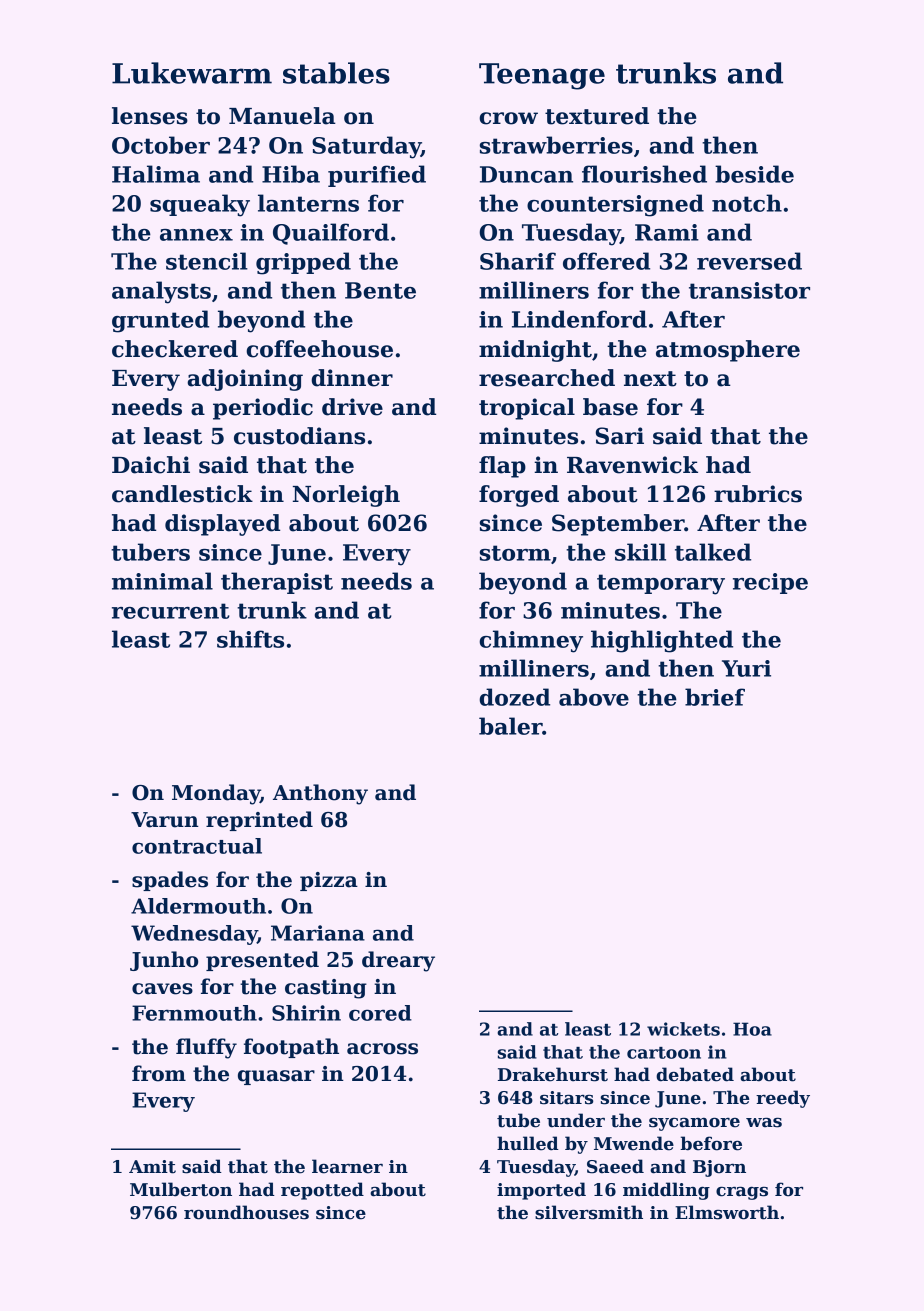  What do you see at coordinates (259, 821) in the image?
I see `reprinted` at bounding box center [259, 821].
